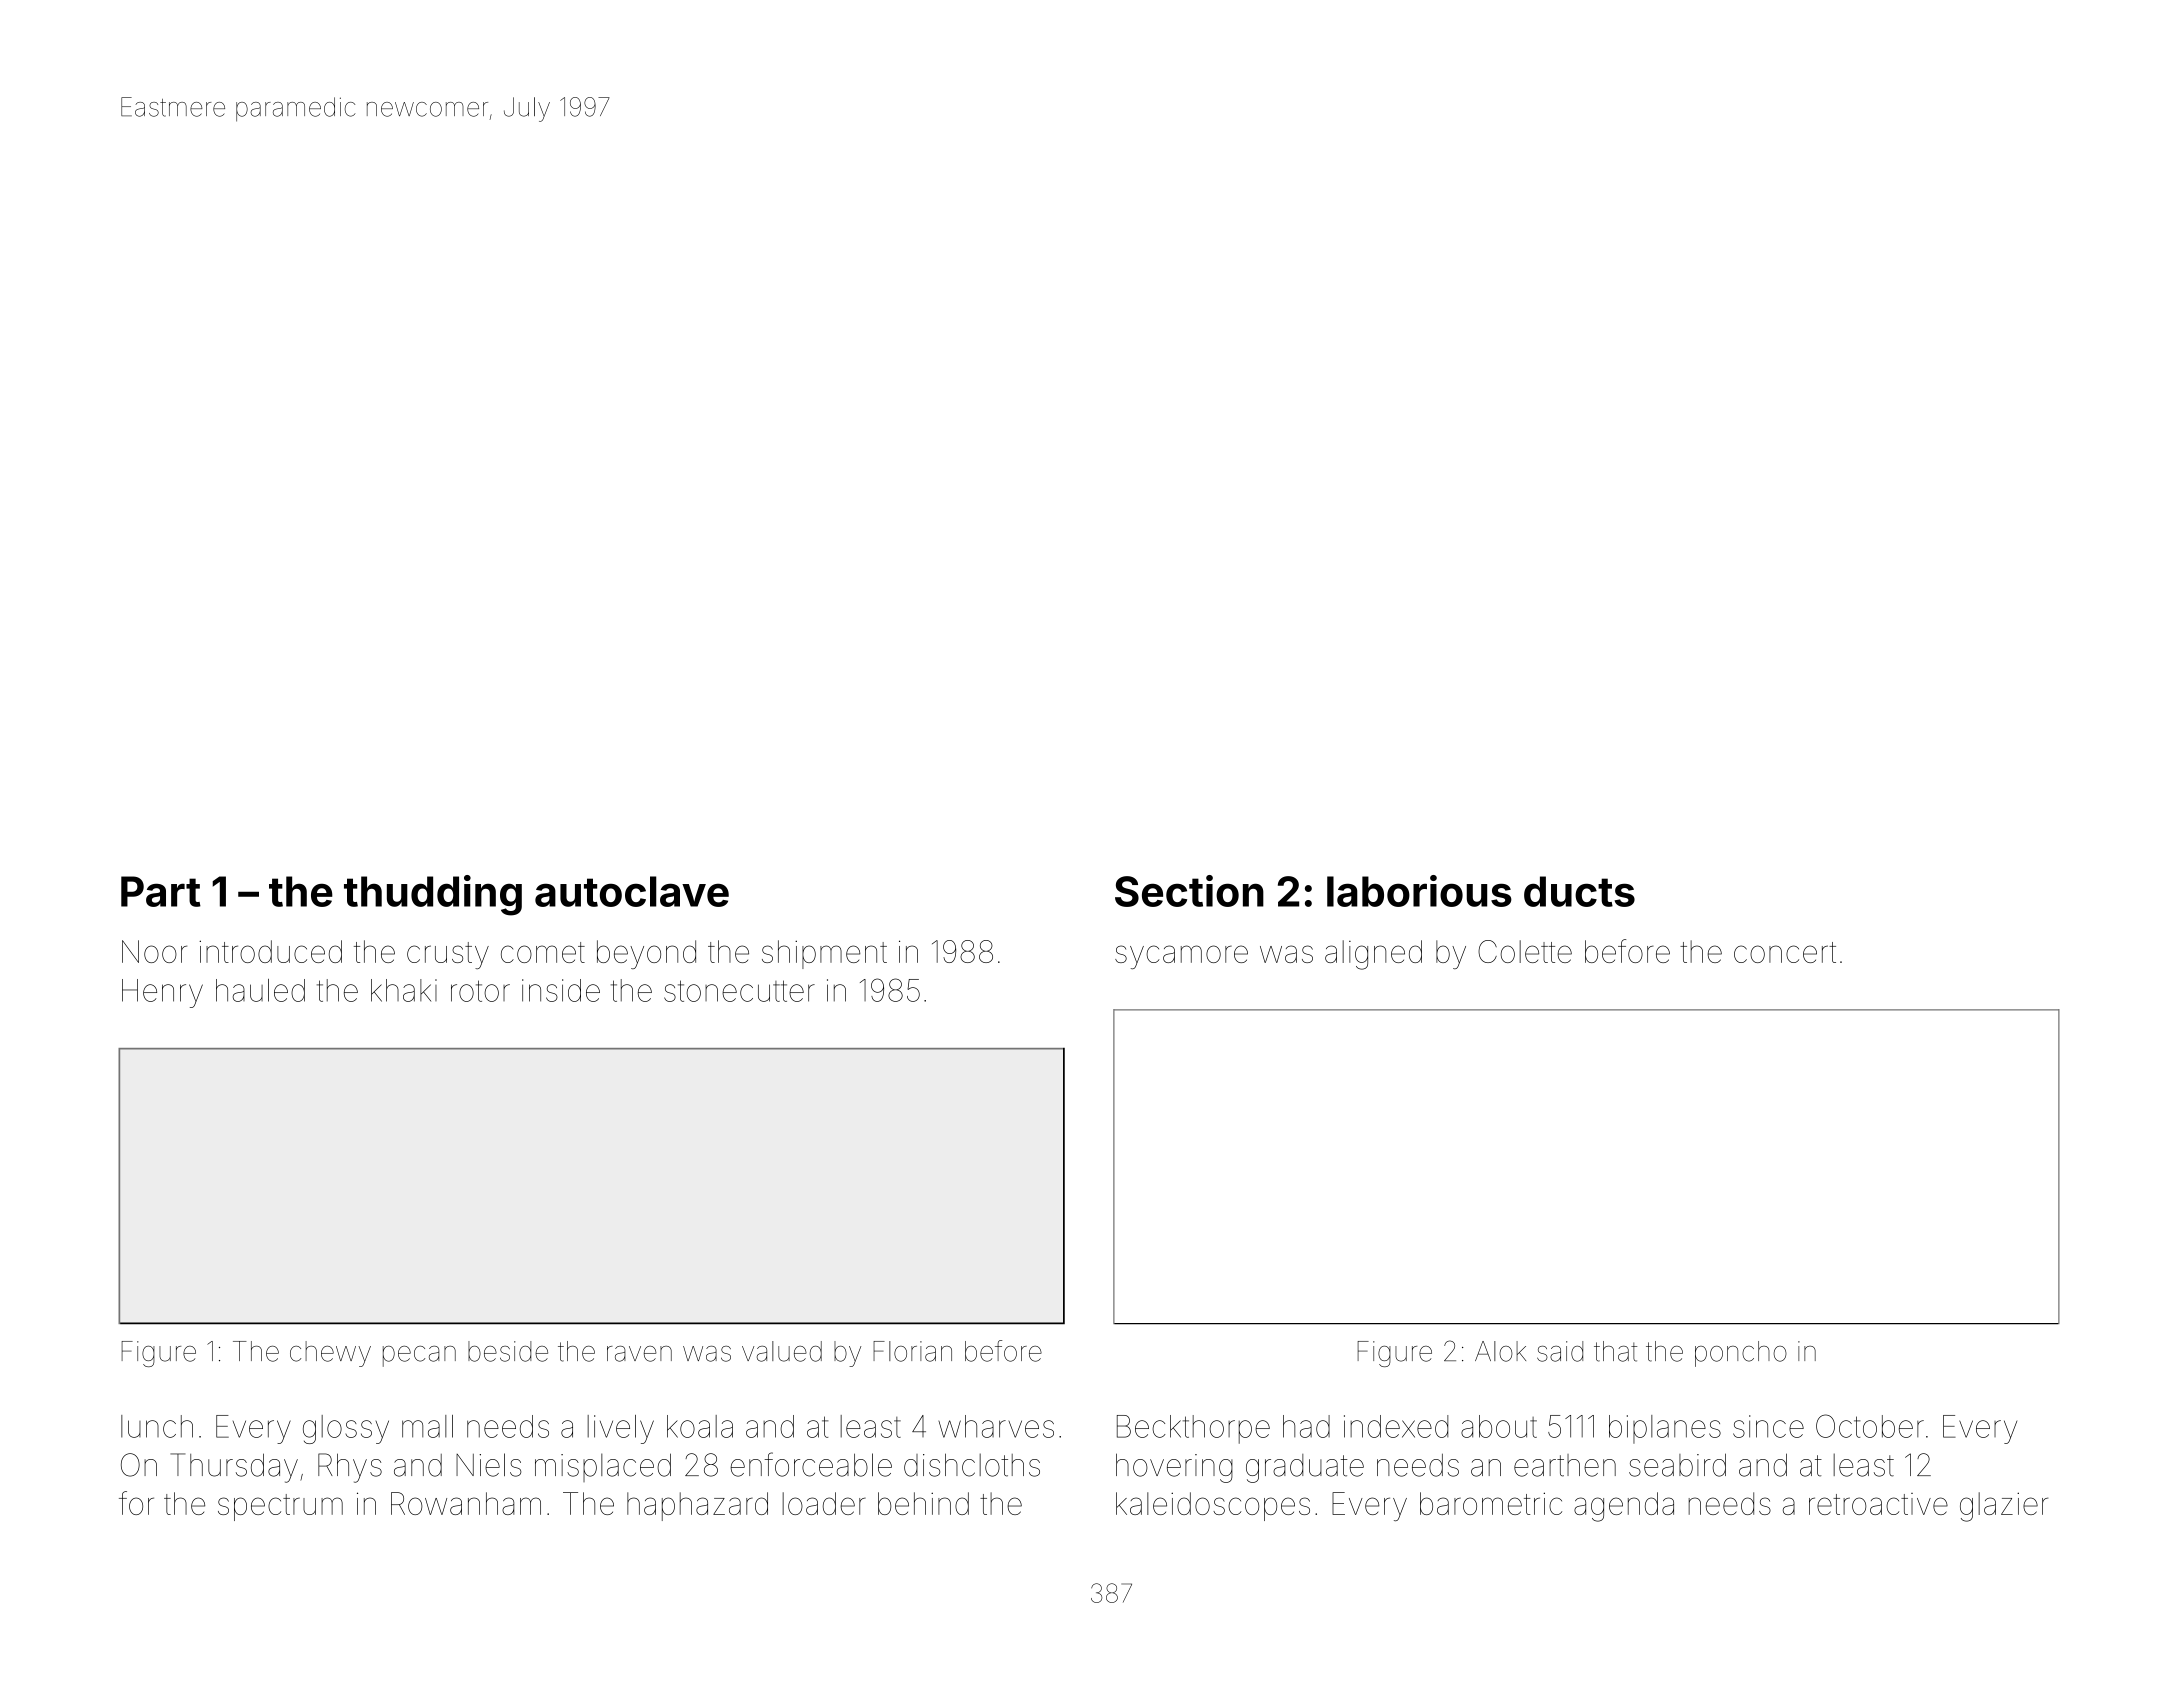 The width and height of the screenshot is (2178, 1683). What do you see at coordinates (1181, 957) in the screenshot?
I see `sycamore` at bounding box center [1181, 957].
